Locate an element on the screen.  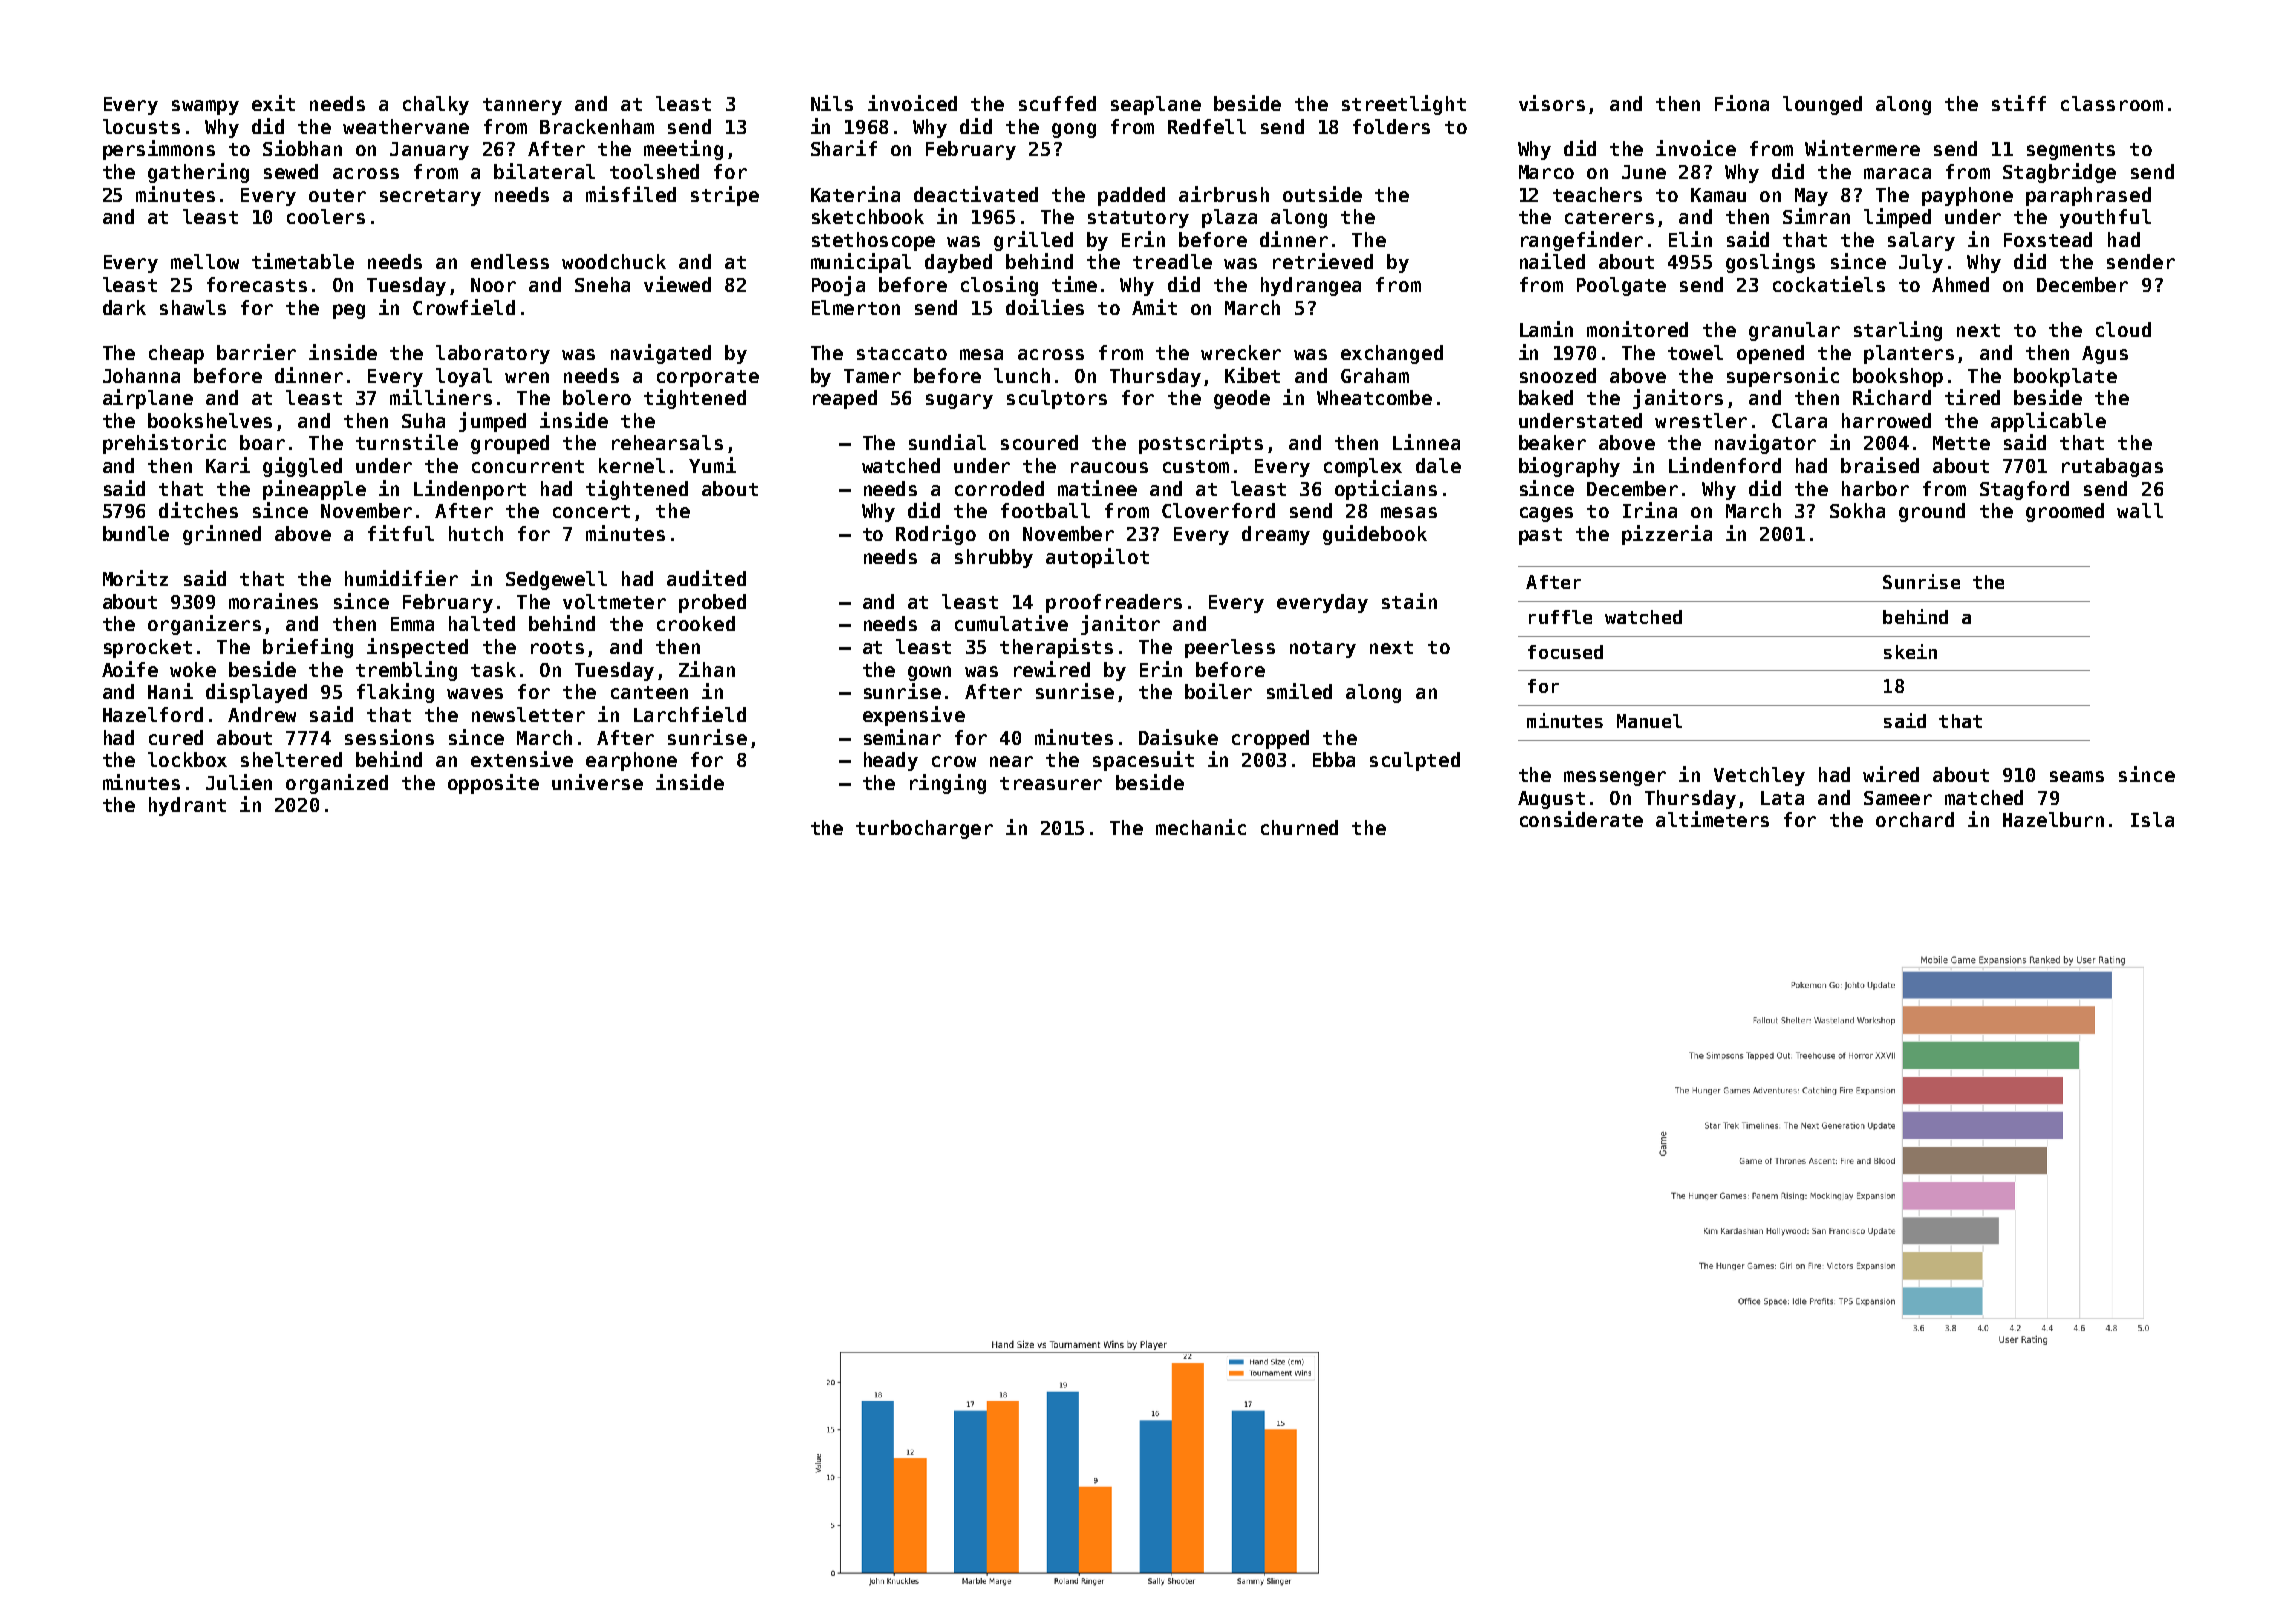
proofreaders is located at coordinates (1114, 603).
